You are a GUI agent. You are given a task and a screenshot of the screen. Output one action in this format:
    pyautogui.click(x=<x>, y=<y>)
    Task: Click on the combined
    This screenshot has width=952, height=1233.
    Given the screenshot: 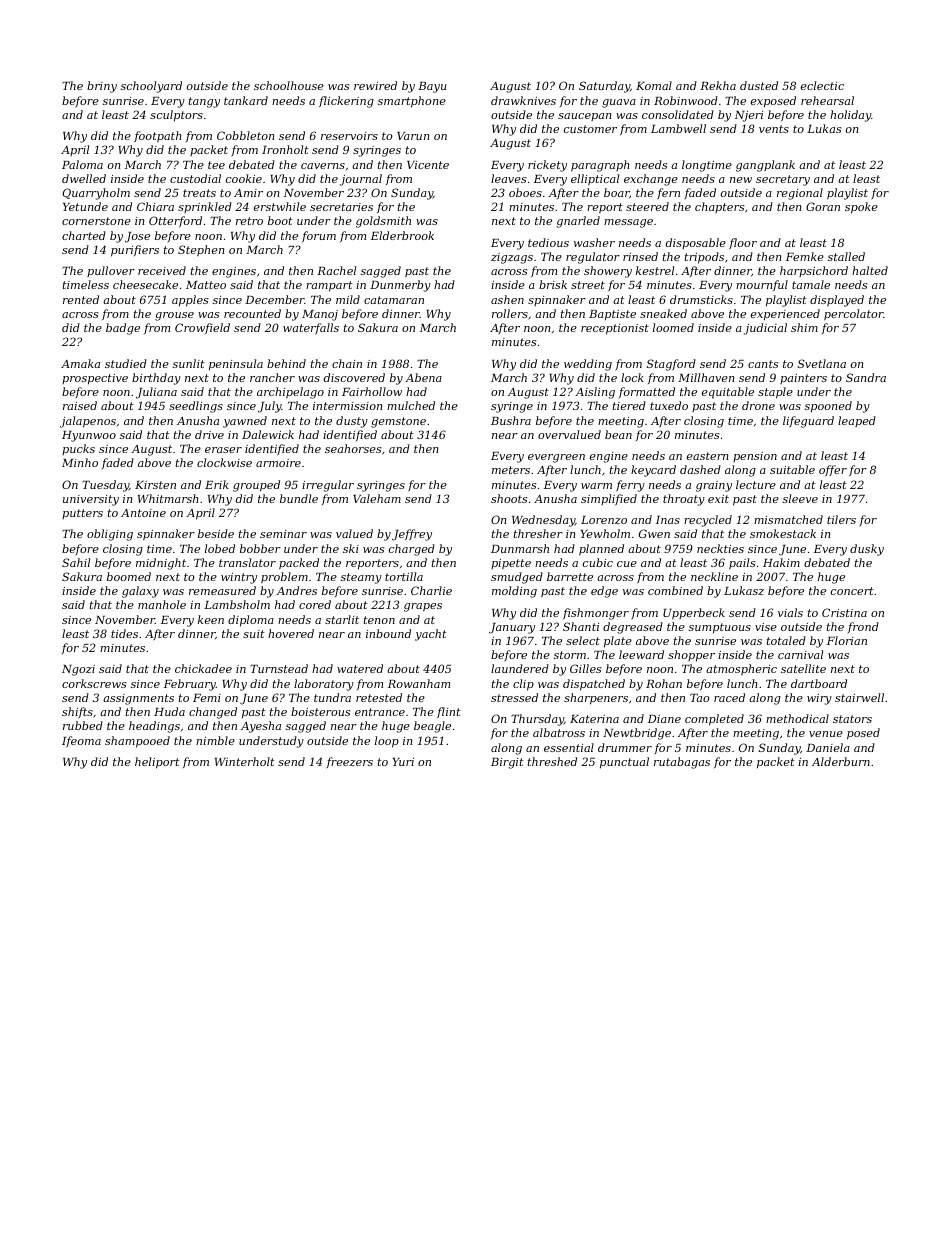 What is the action you would take?
    pyautogui.click(x=675, y=590)
